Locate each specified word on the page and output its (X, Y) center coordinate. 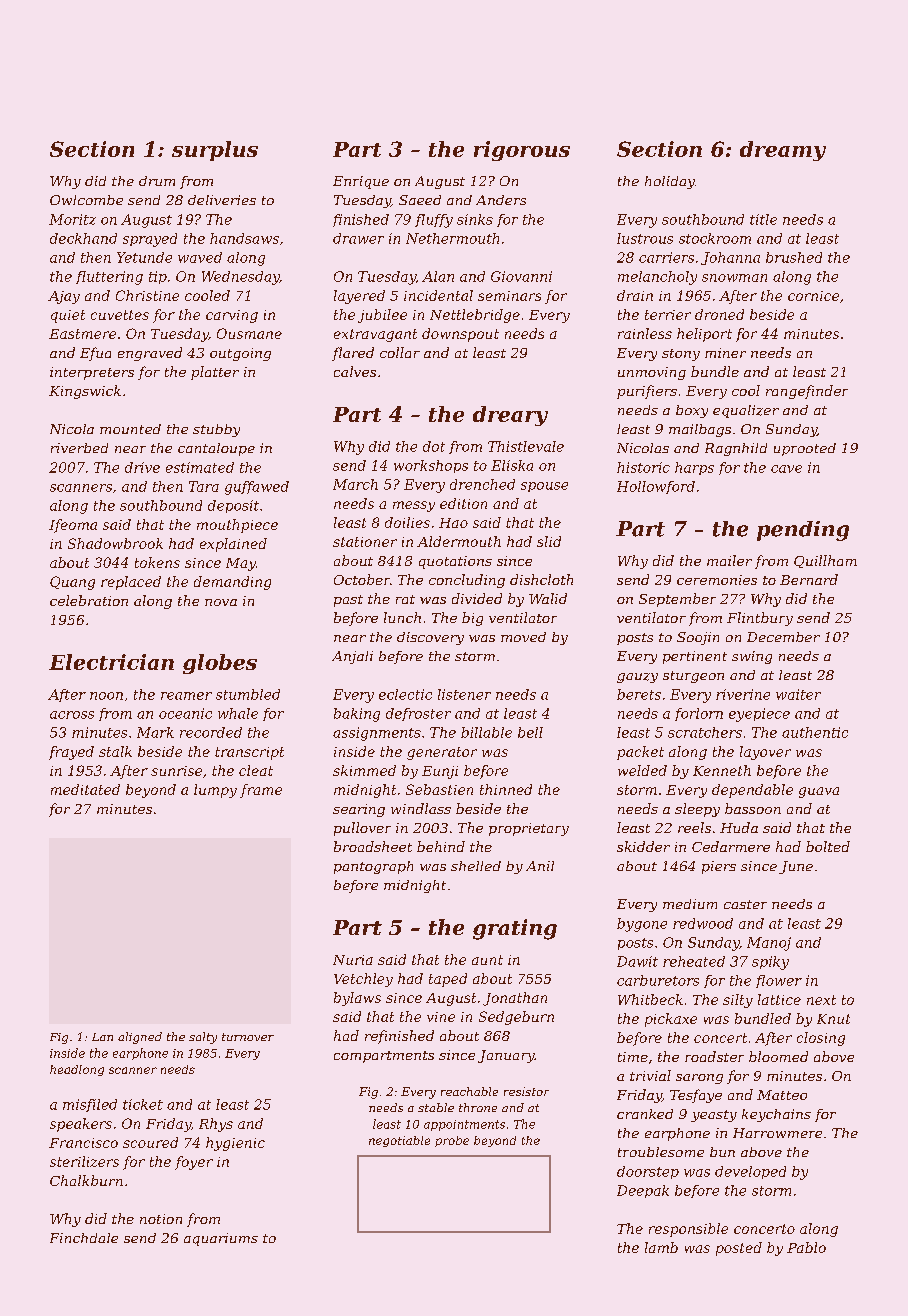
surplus (215, 151)
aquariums (221, 1239)
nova (221, 602)
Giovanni (521, 276)
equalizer (746, 411)
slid (549, 541)
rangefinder (807, 392)
